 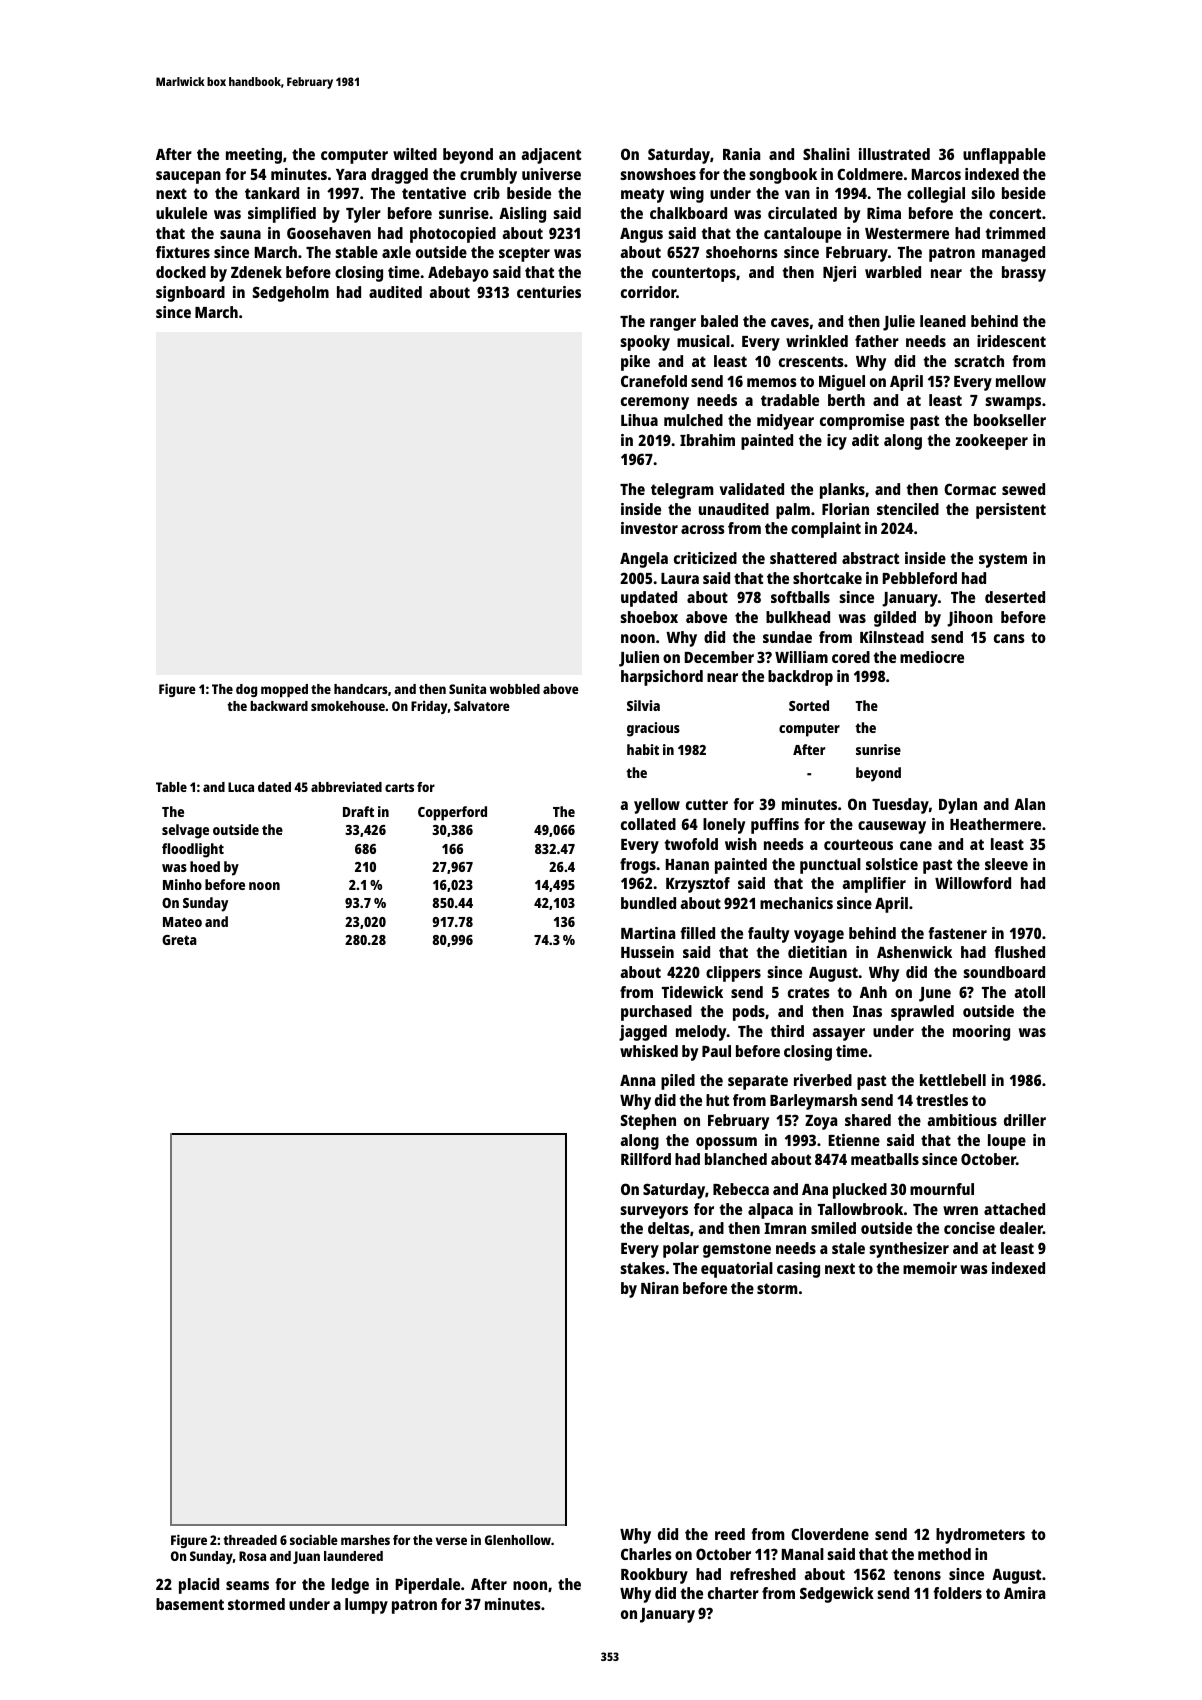 I want to click on driller, so click(x=1025, y=1120).
